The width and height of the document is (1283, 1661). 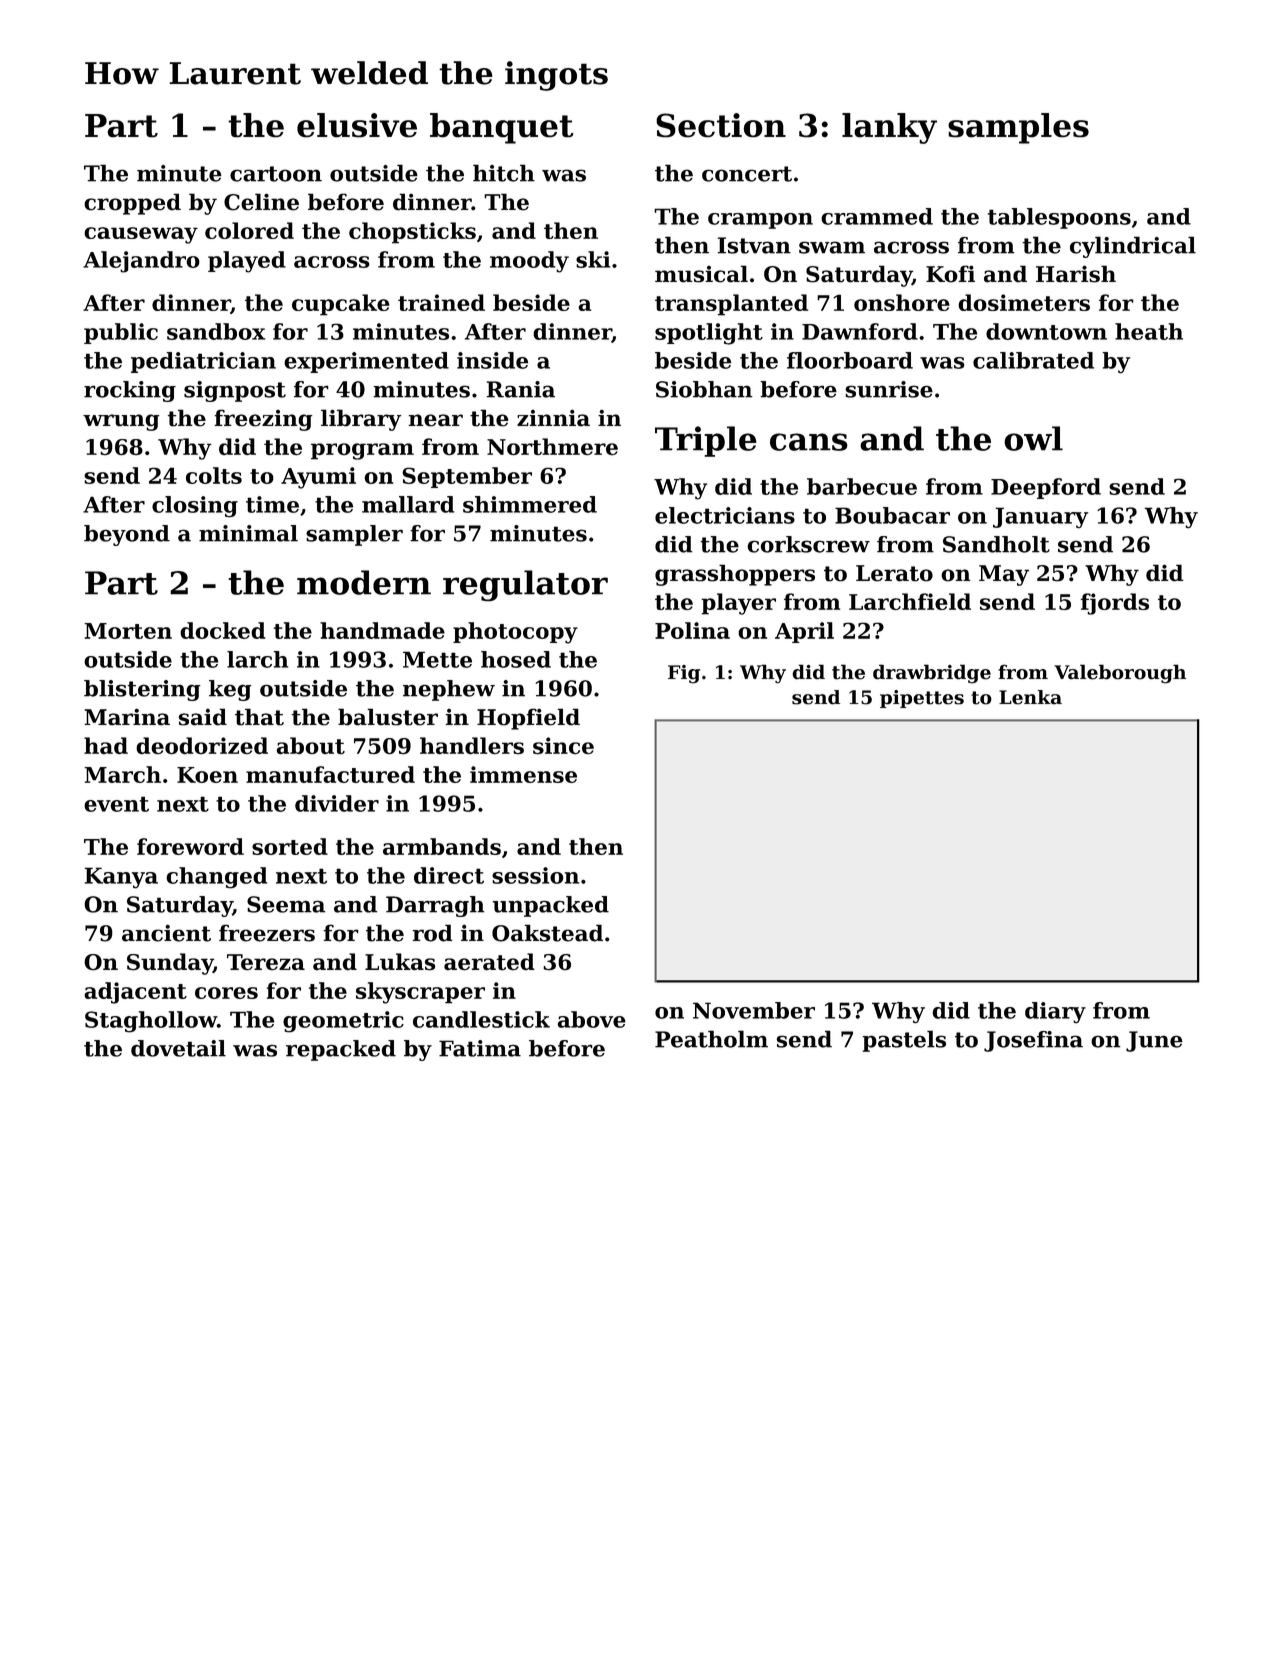 What do you see at coordinates (267, 933) in the document?
I see `freezers` at bounding box center [267, 933].
